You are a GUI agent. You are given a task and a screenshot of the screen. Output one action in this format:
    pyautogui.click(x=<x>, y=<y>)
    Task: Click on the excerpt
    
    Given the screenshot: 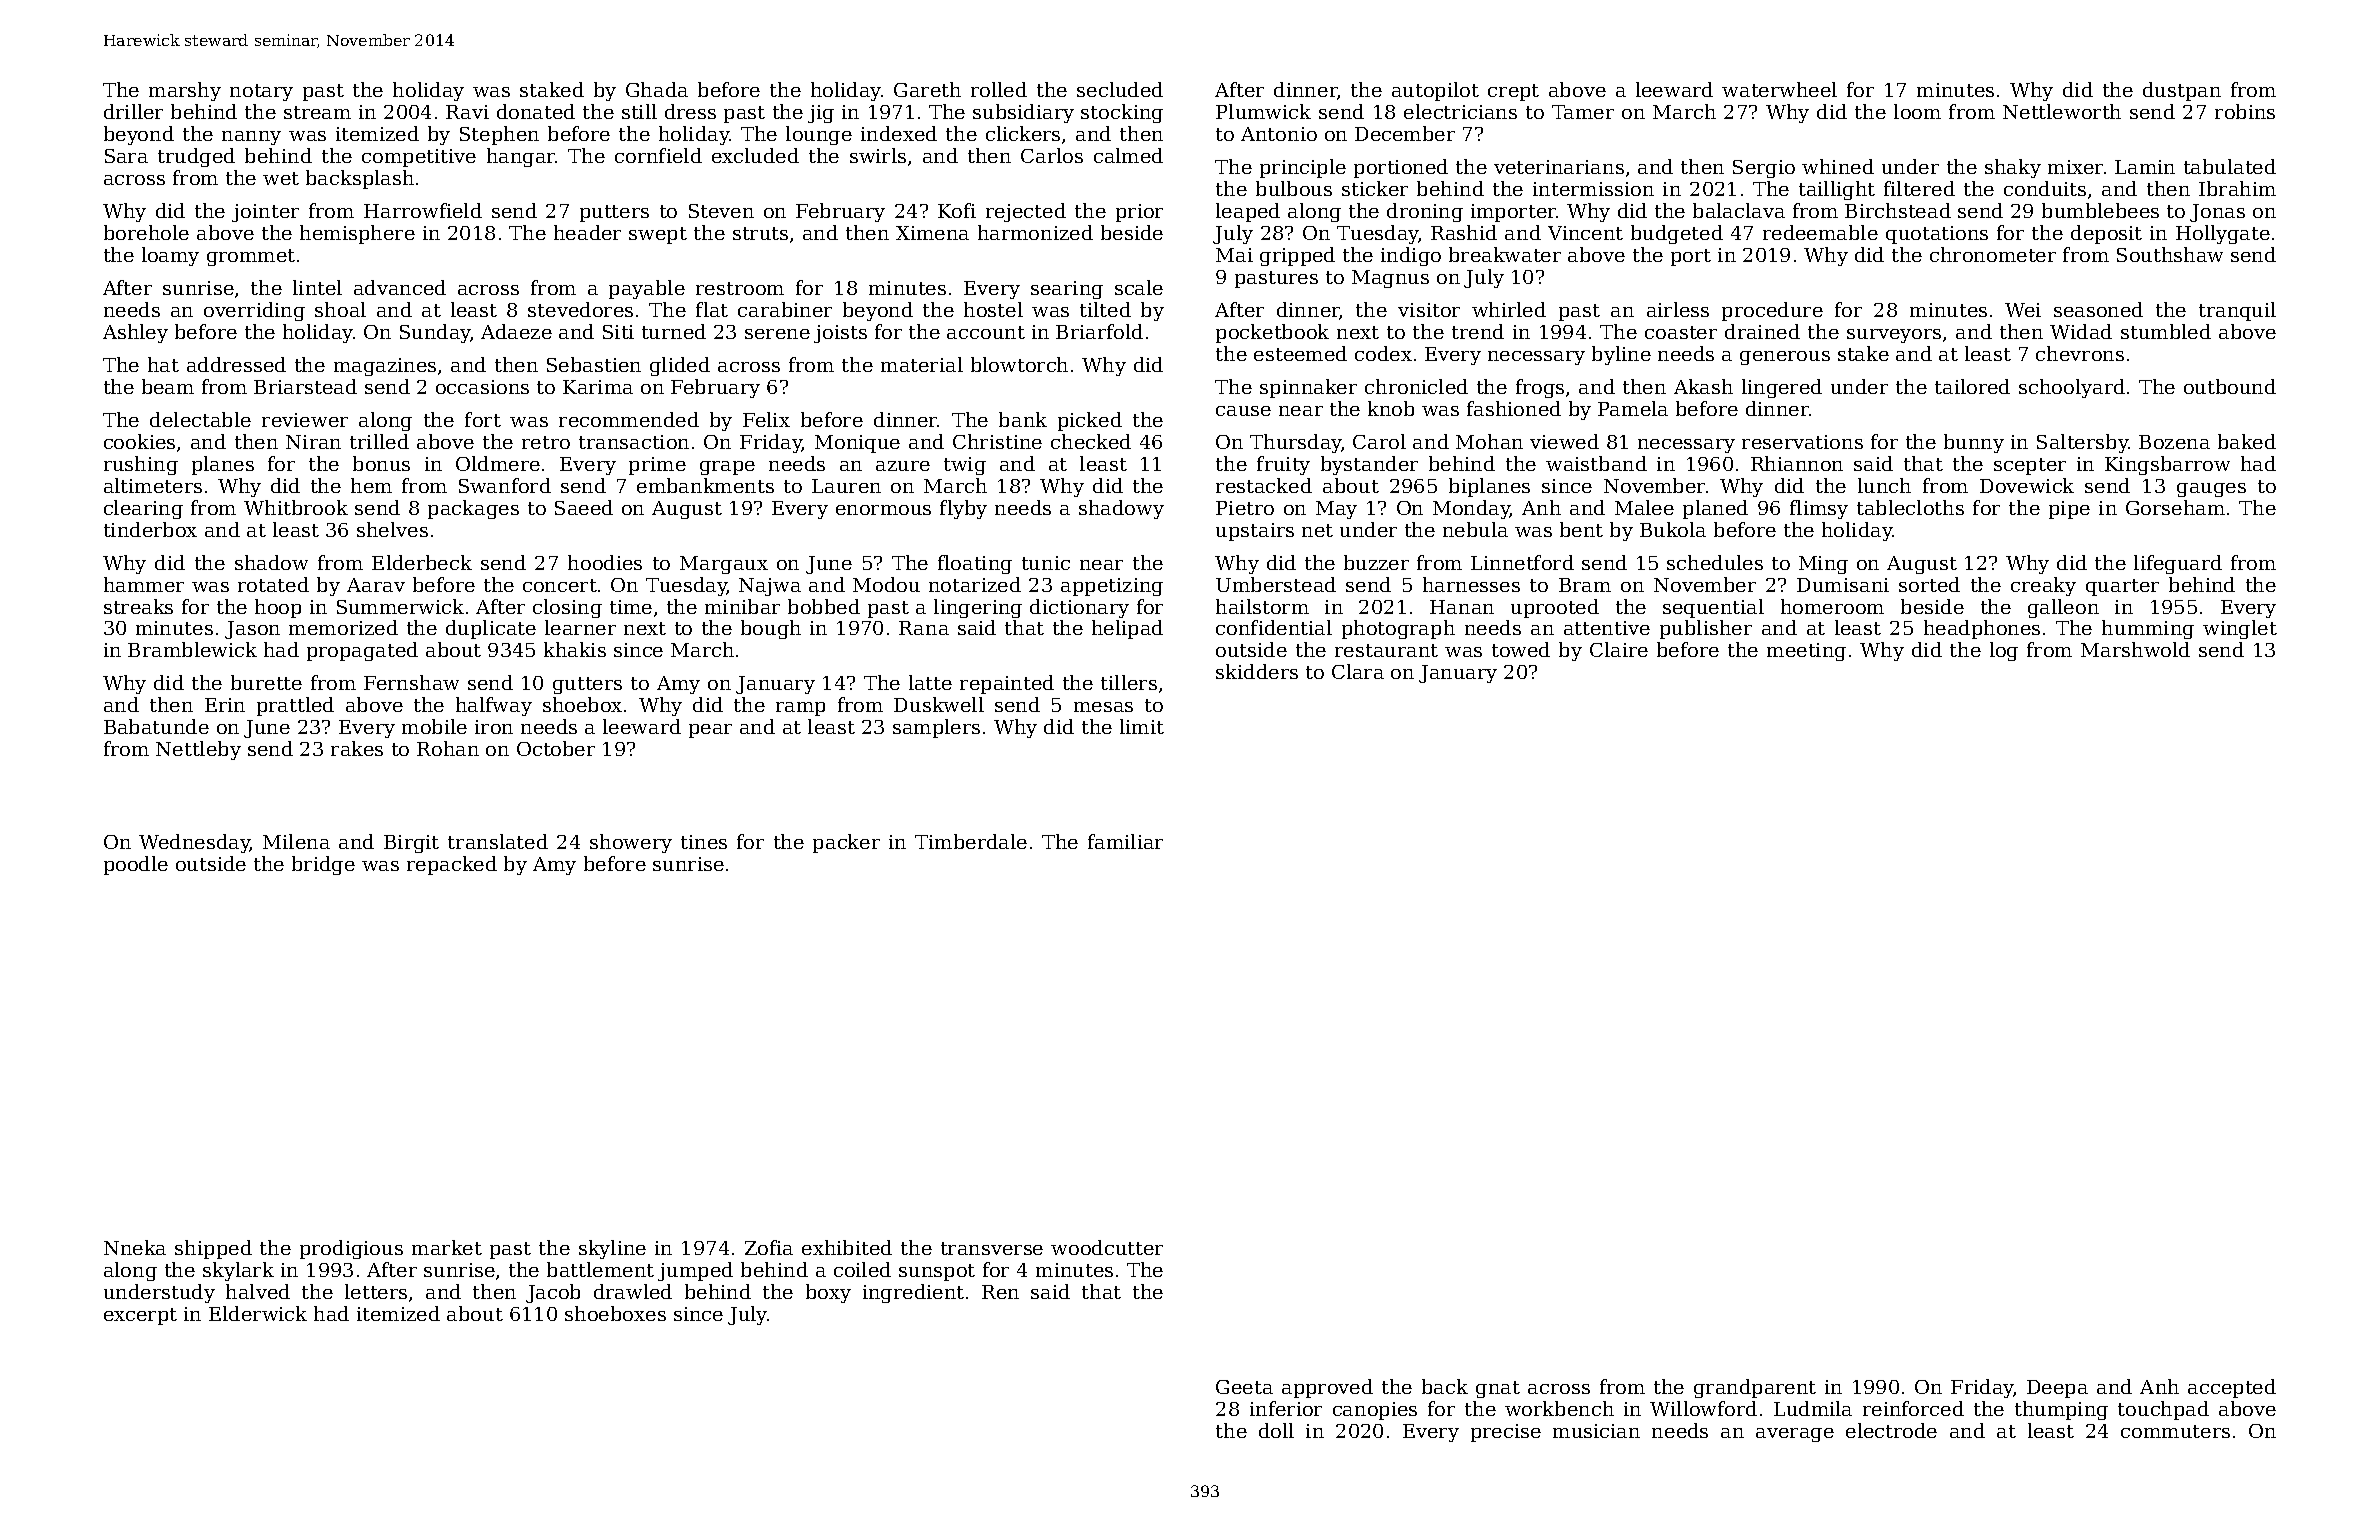 What is the action you would take?
    pyautogui.click(x=140, y=1316)
